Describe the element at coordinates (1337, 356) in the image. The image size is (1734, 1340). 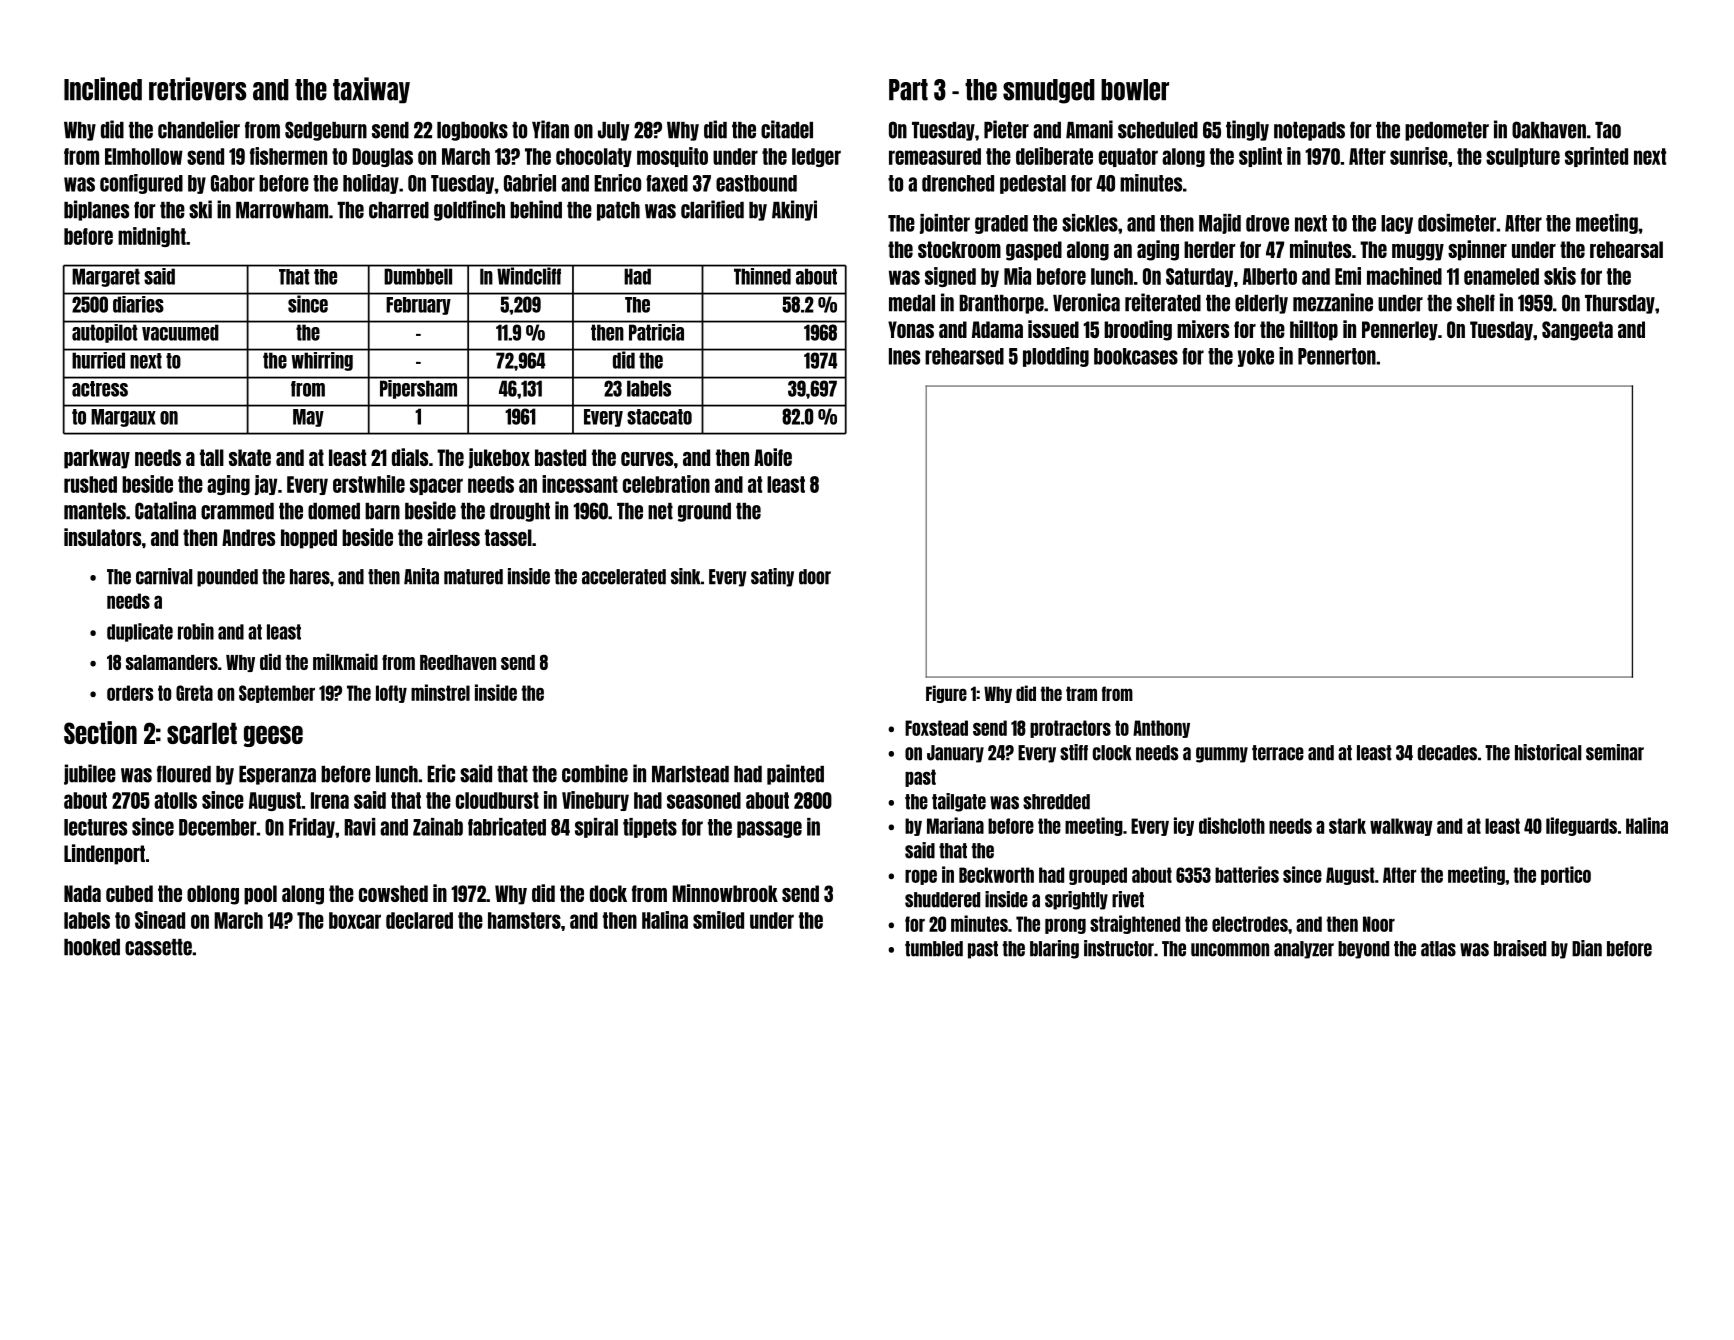
I see `Pennerton` at that location.
